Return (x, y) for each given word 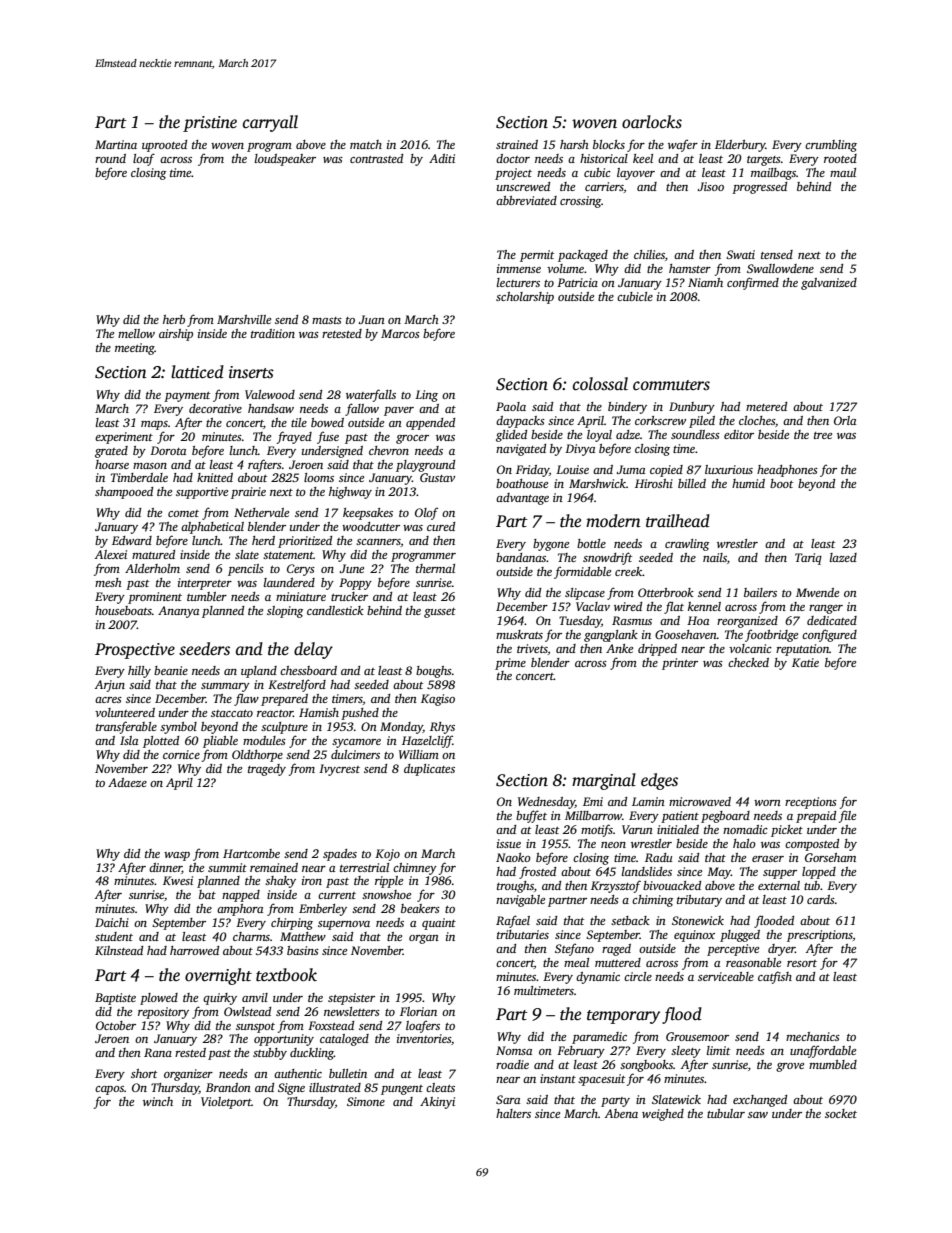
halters (513, 1113)
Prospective (135, 651)
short (144, 1073)
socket (841, 1113)
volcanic (750, 648)
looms (319, 477)
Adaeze (127, 782)
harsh (574, 144)
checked (748, 662)
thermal (435, 568)
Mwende (817, 592)
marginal (604, 781)
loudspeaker (285, 160)
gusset (440, 613)
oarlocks (652, 122)
